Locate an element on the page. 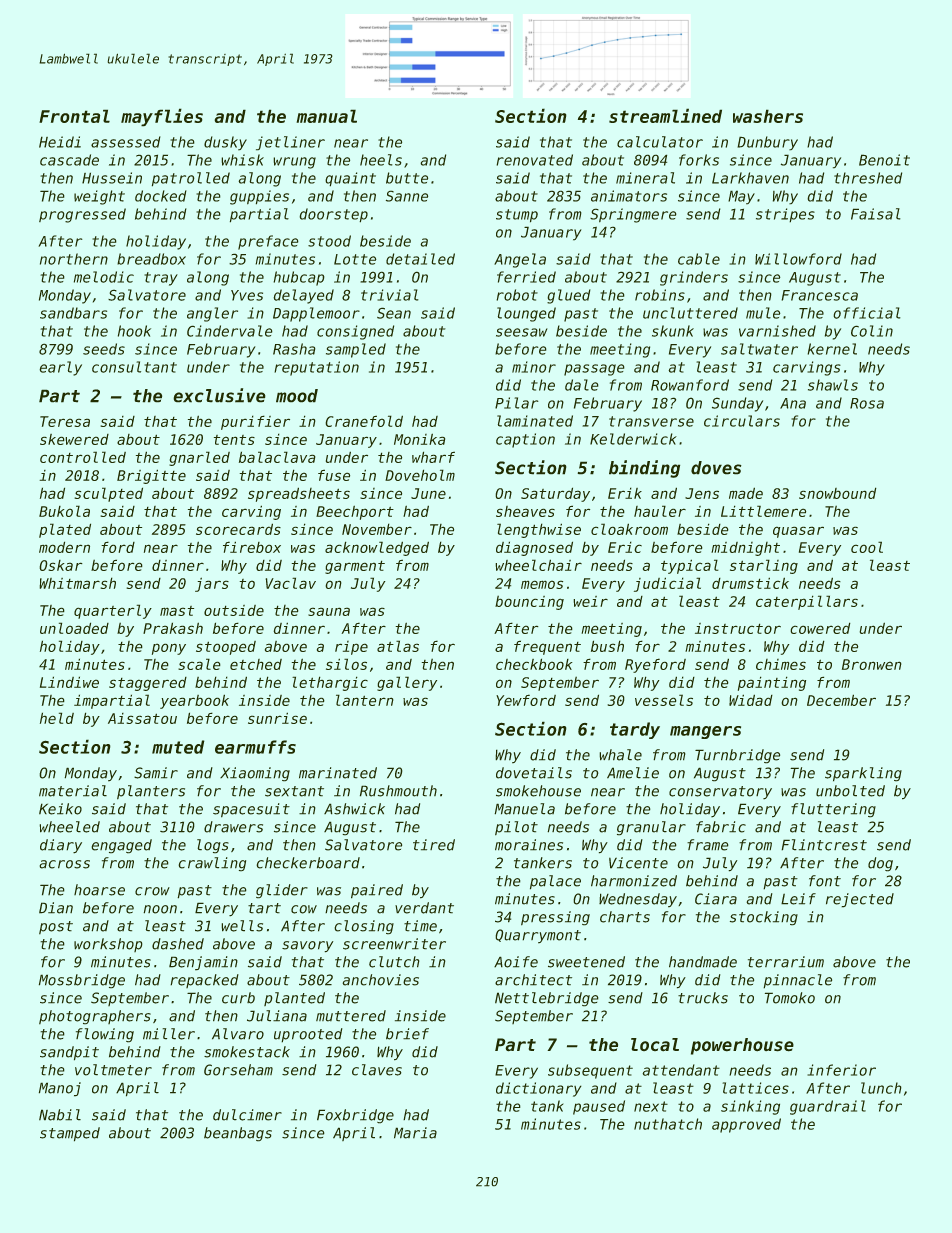 The width and height of the document is (952, 1233). Alvaro is located at coordinates (238, 1034).
